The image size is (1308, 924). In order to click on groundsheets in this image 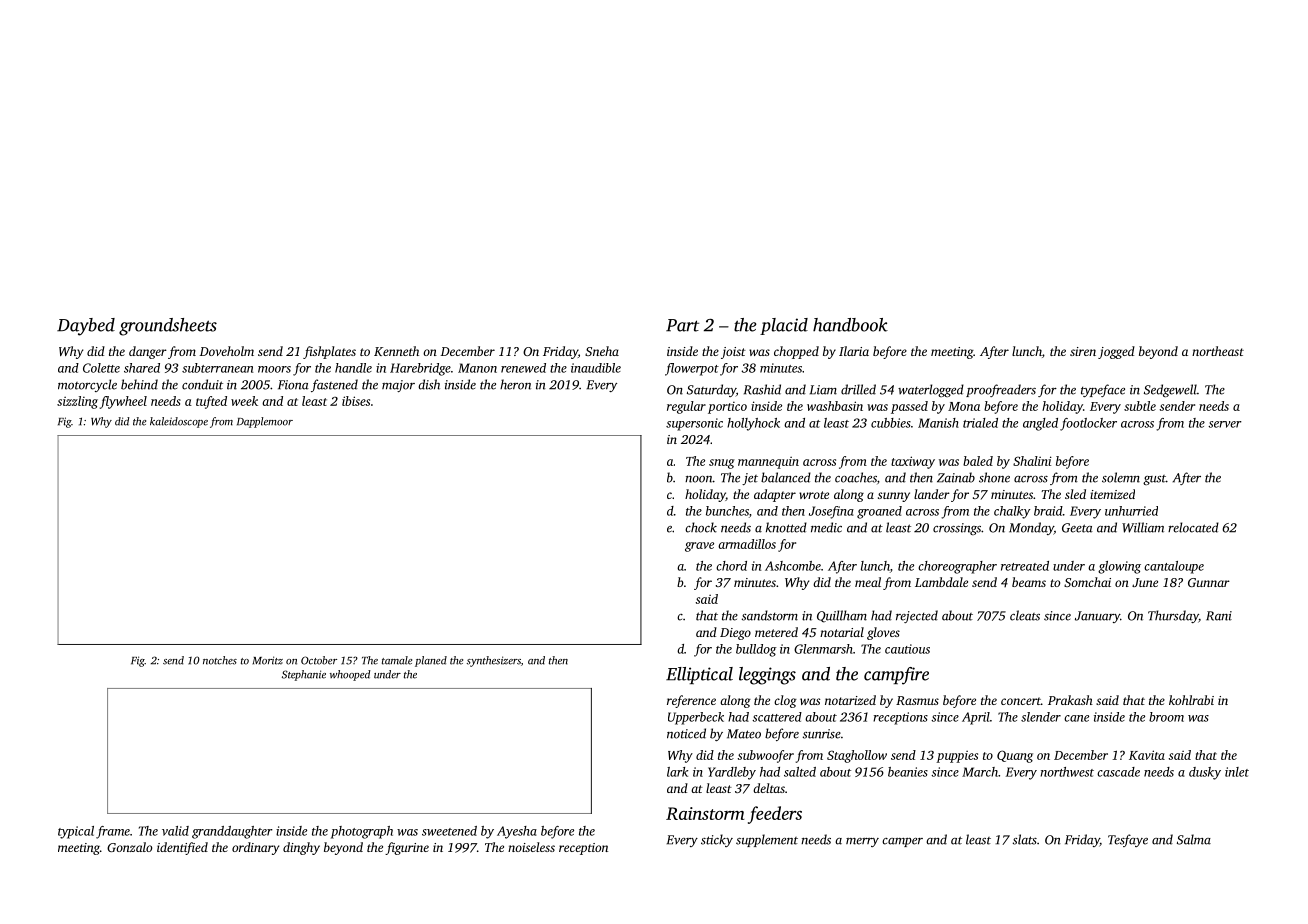, I will do `click(168, 327)`.
